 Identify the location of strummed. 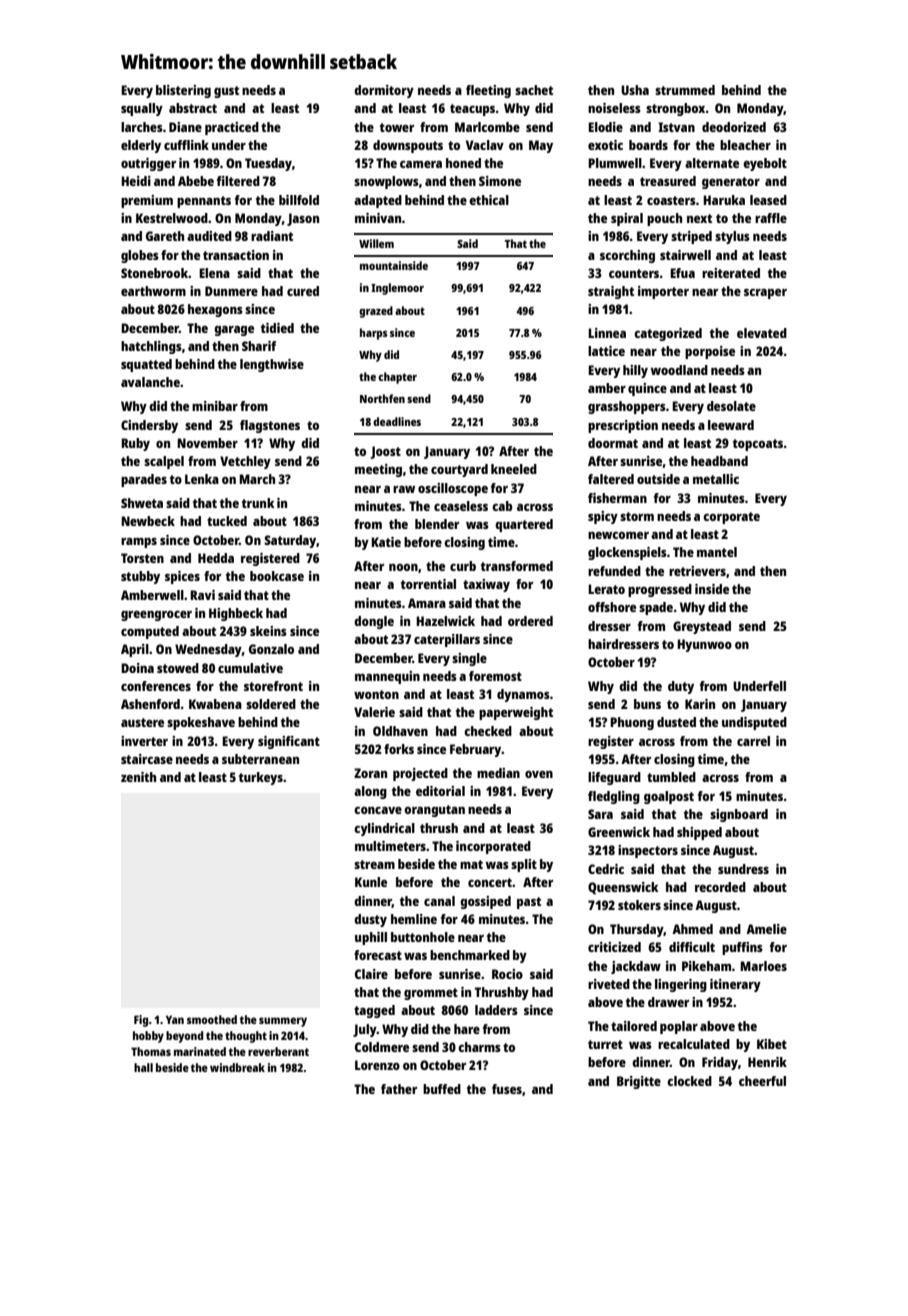
(685, 90).
